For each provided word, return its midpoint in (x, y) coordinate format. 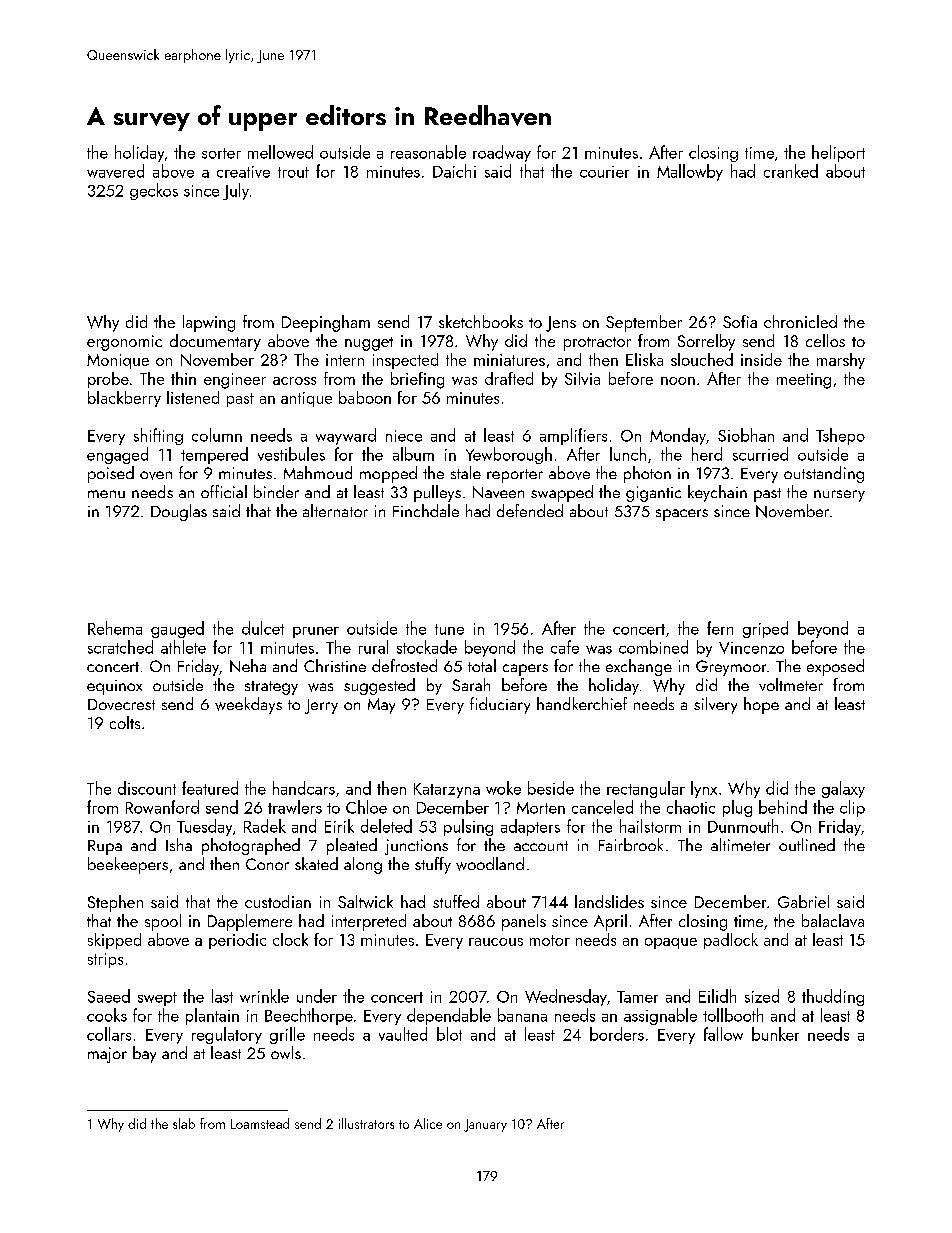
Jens (561, 324)
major (107, 1055)
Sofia (740, 321)
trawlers (295, 807)
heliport (838, 153)
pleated (352, 846)
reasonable (428, 152)
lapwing (209, 323)
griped (765, 629)
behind (783, 807)
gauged (177, 629)
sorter (221, 153)
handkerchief (582, 703)
